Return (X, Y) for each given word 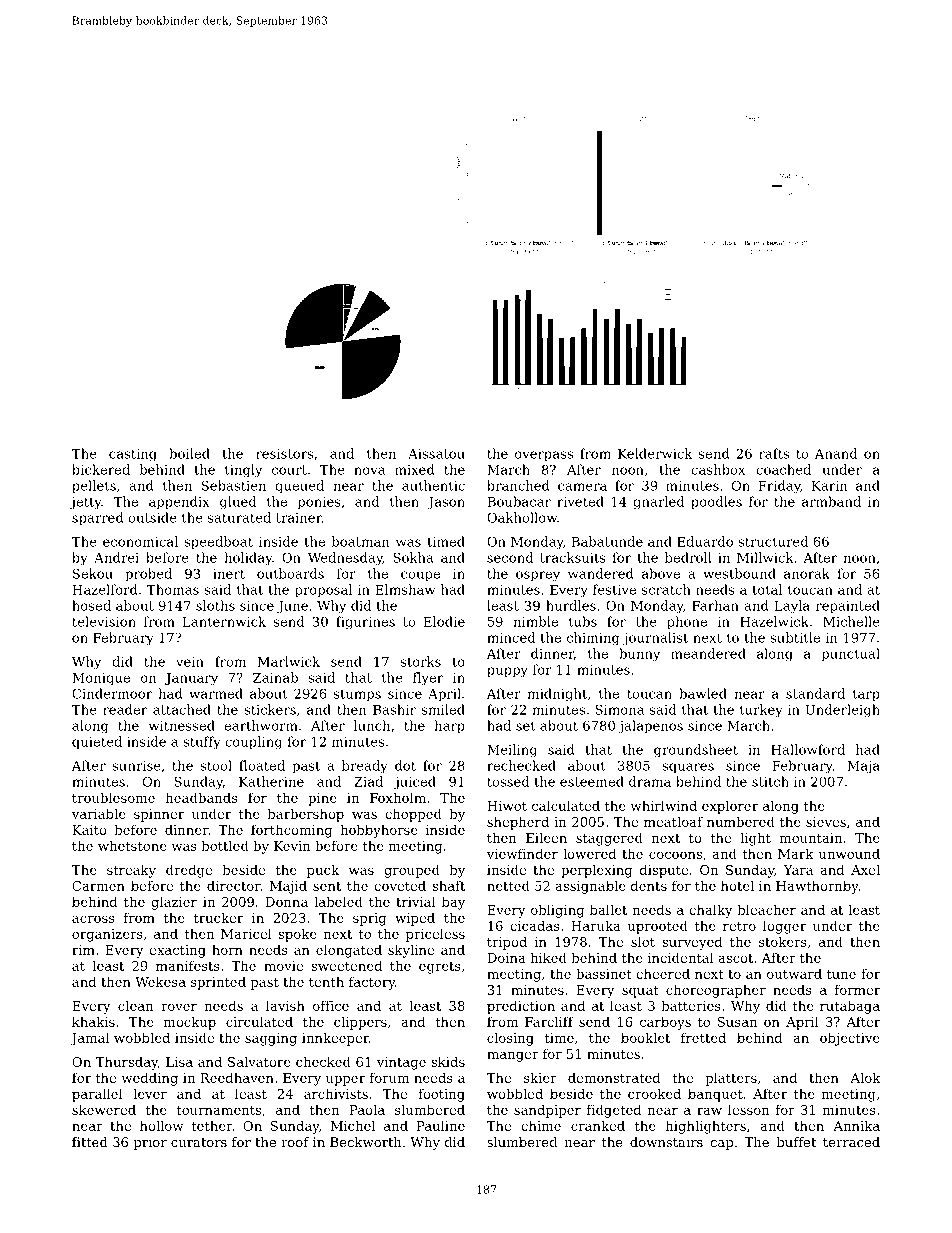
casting (133, 455)
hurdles (571, 605)
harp (449, 727)
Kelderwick (655, 453)
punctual (851, 655)
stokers (783, 941)
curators (199, 1142)
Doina (506, 958)
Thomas (173, 589)
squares (688, 768)
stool (216, 765)
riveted (580, 501)
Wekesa (160, 981)
